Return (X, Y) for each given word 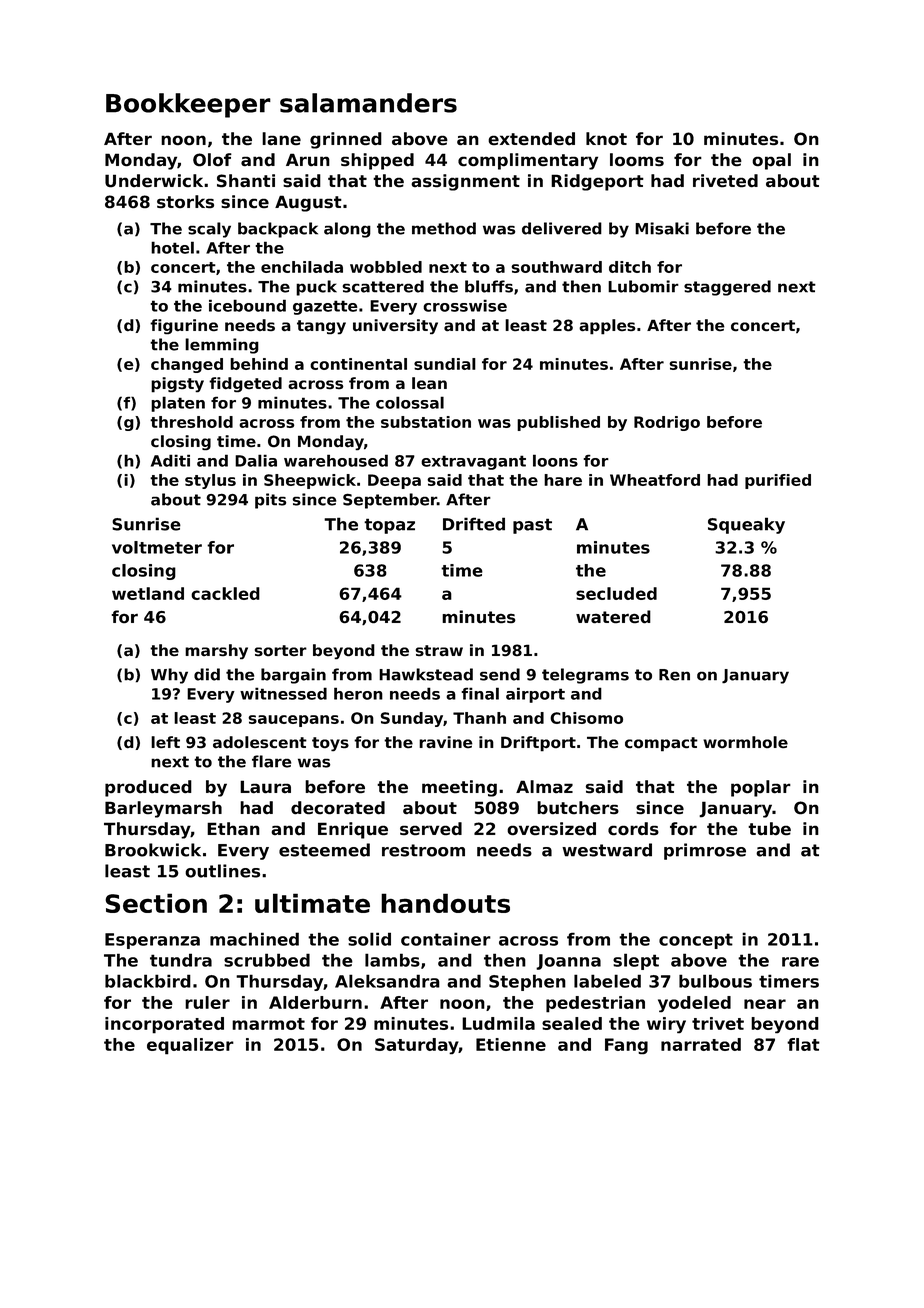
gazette (325, 307)
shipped (377, 161)
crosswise (465, 305)
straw (439, 651)
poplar (761, 788)
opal (771, 161)
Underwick (154, 181)
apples (607, 327)
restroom (423, 850)
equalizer (190, 1046)
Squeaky (746, 525)
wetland (148, 593)
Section (156, 903)
